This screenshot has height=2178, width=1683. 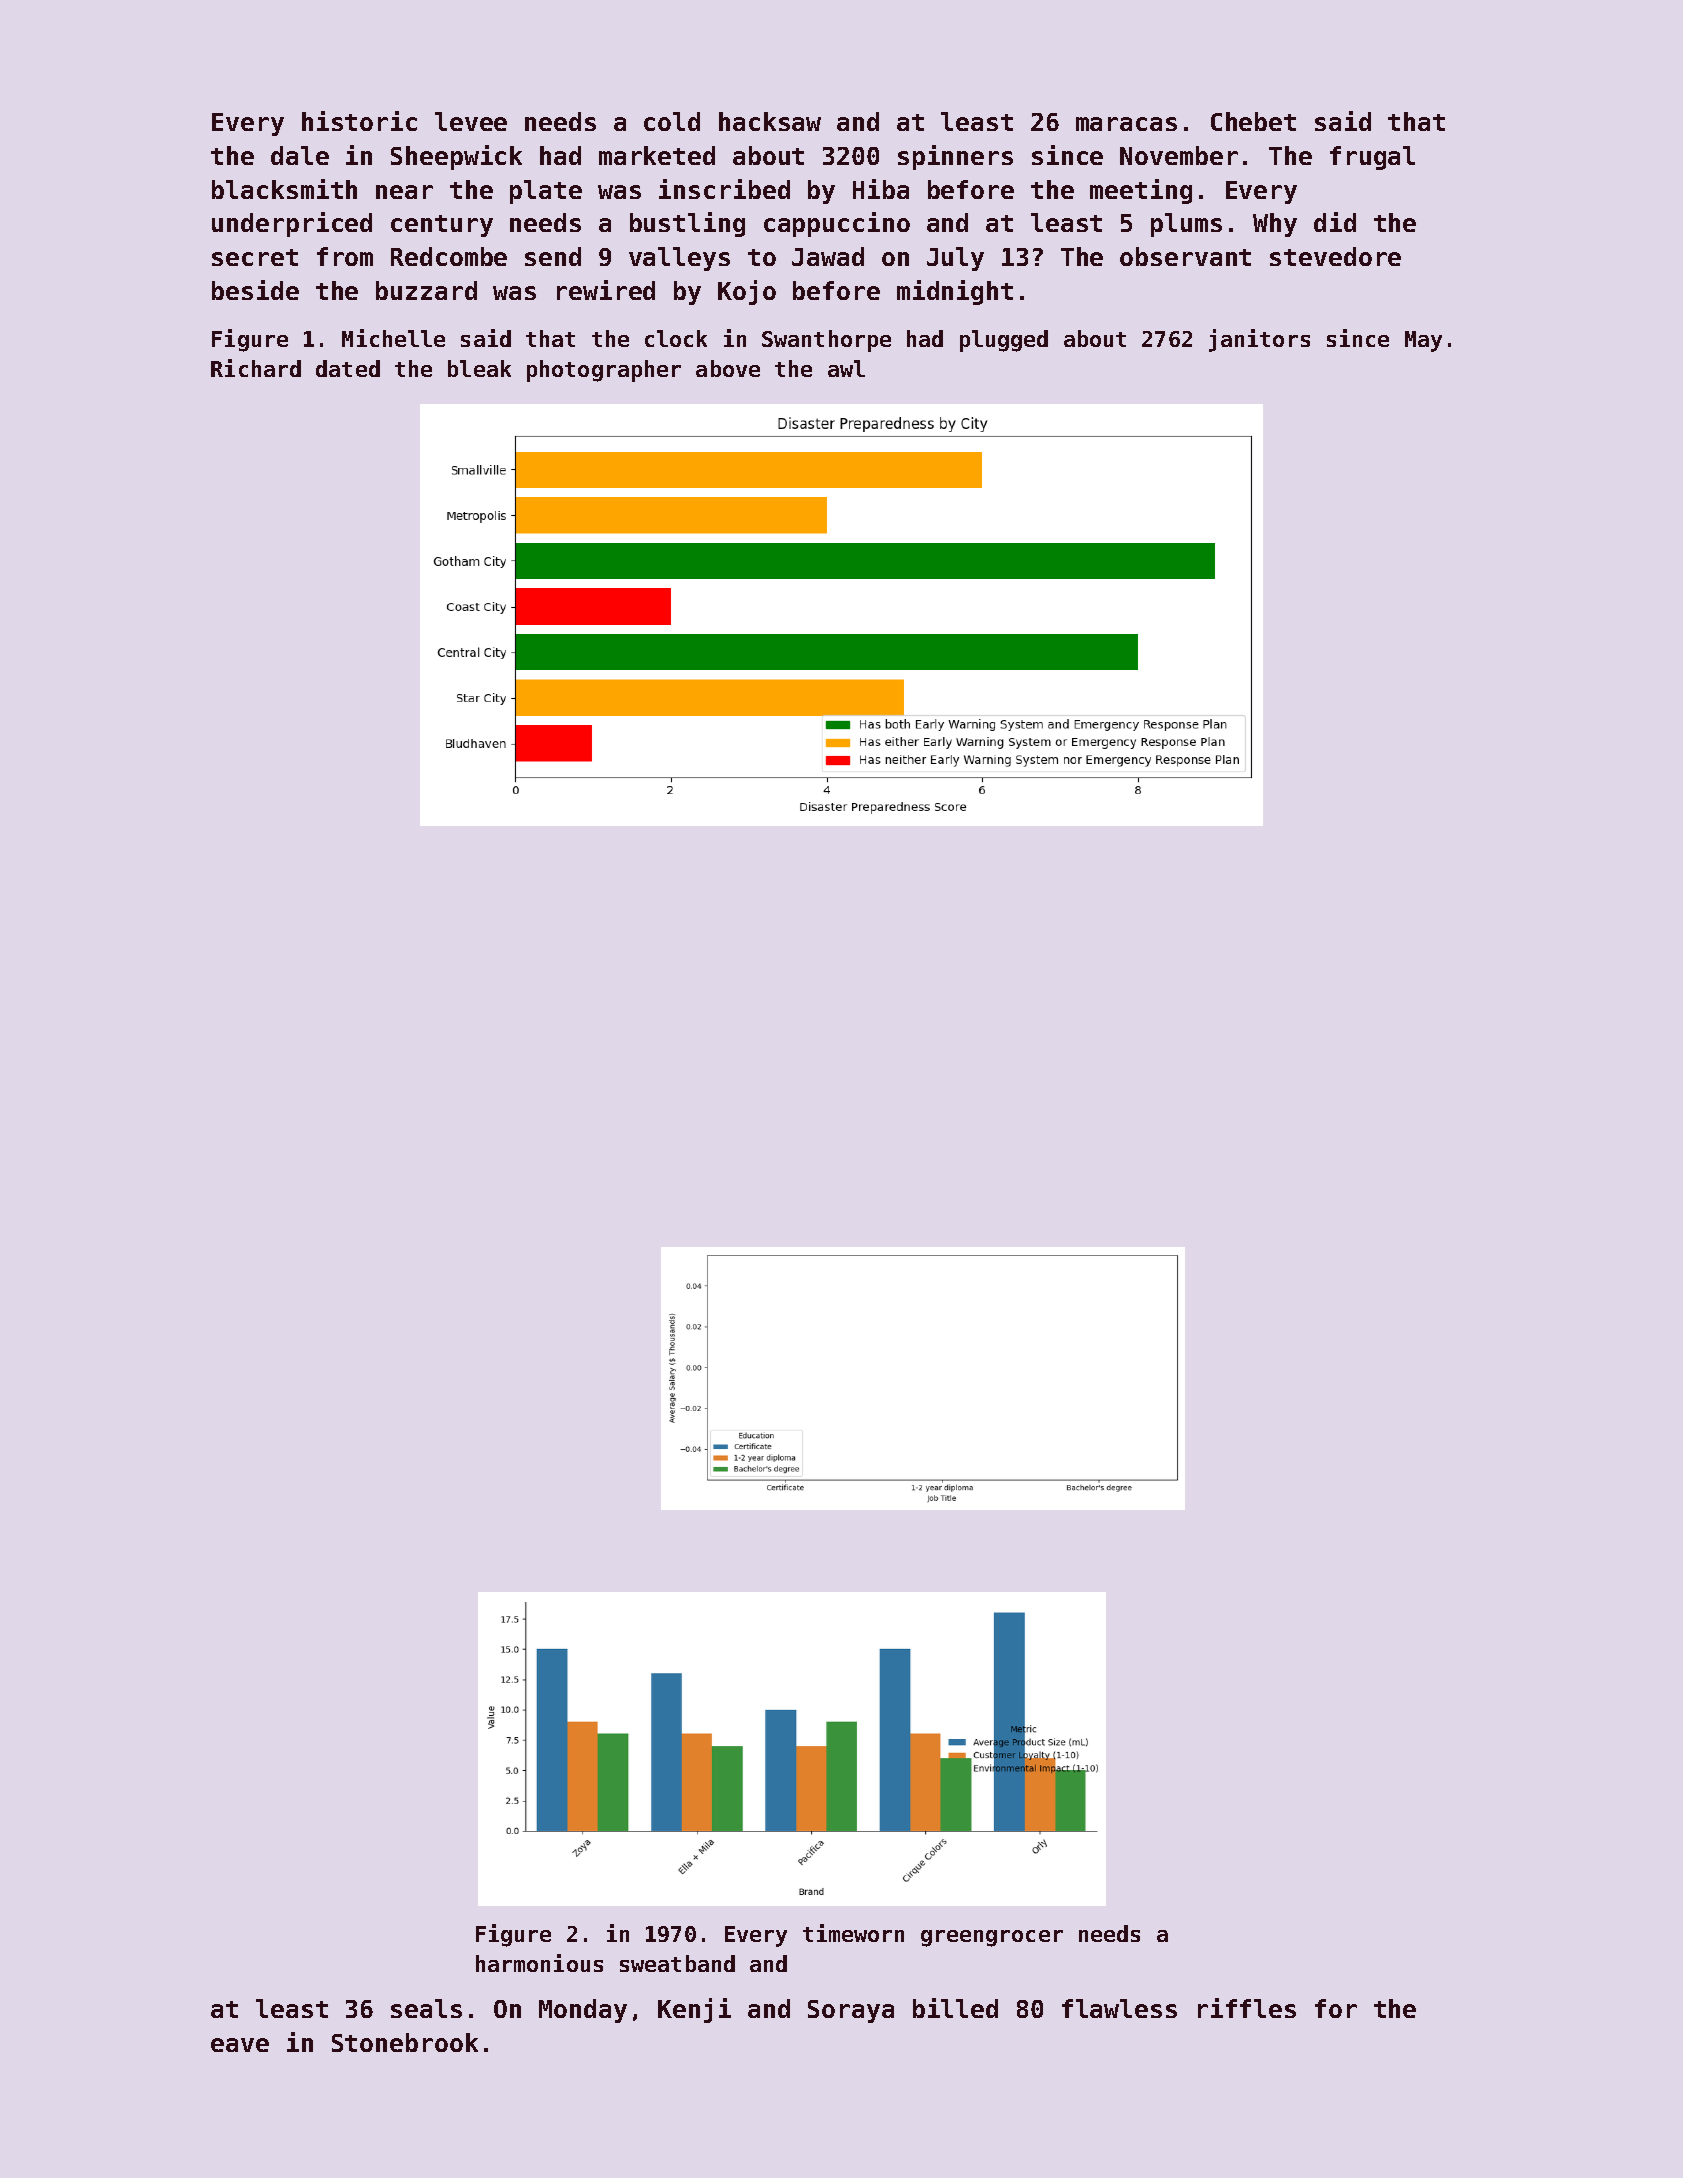 What do you see at coordinates (1372, 158) in the screenshot?
I see `frugal` at bounding box center [1372, 158].
